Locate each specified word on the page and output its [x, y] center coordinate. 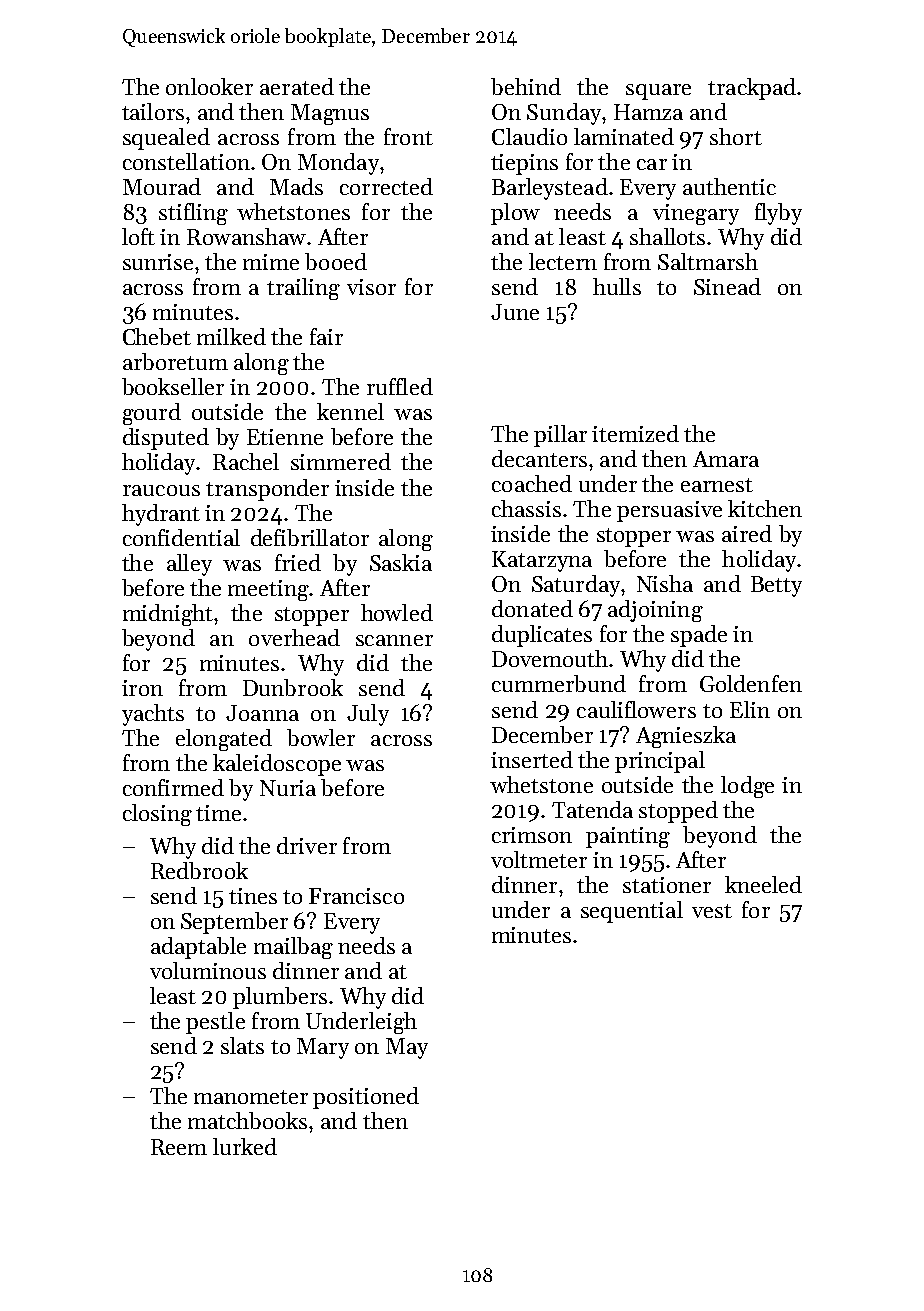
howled [397, 612]
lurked [245, 1146]
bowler [321, 737]
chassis [526, 508]
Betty [776, 586]
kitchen [765, 508]
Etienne [285, 437]
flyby [778, 214]
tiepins [524, 164]
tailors [153, 111]
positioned [366, 1098]
